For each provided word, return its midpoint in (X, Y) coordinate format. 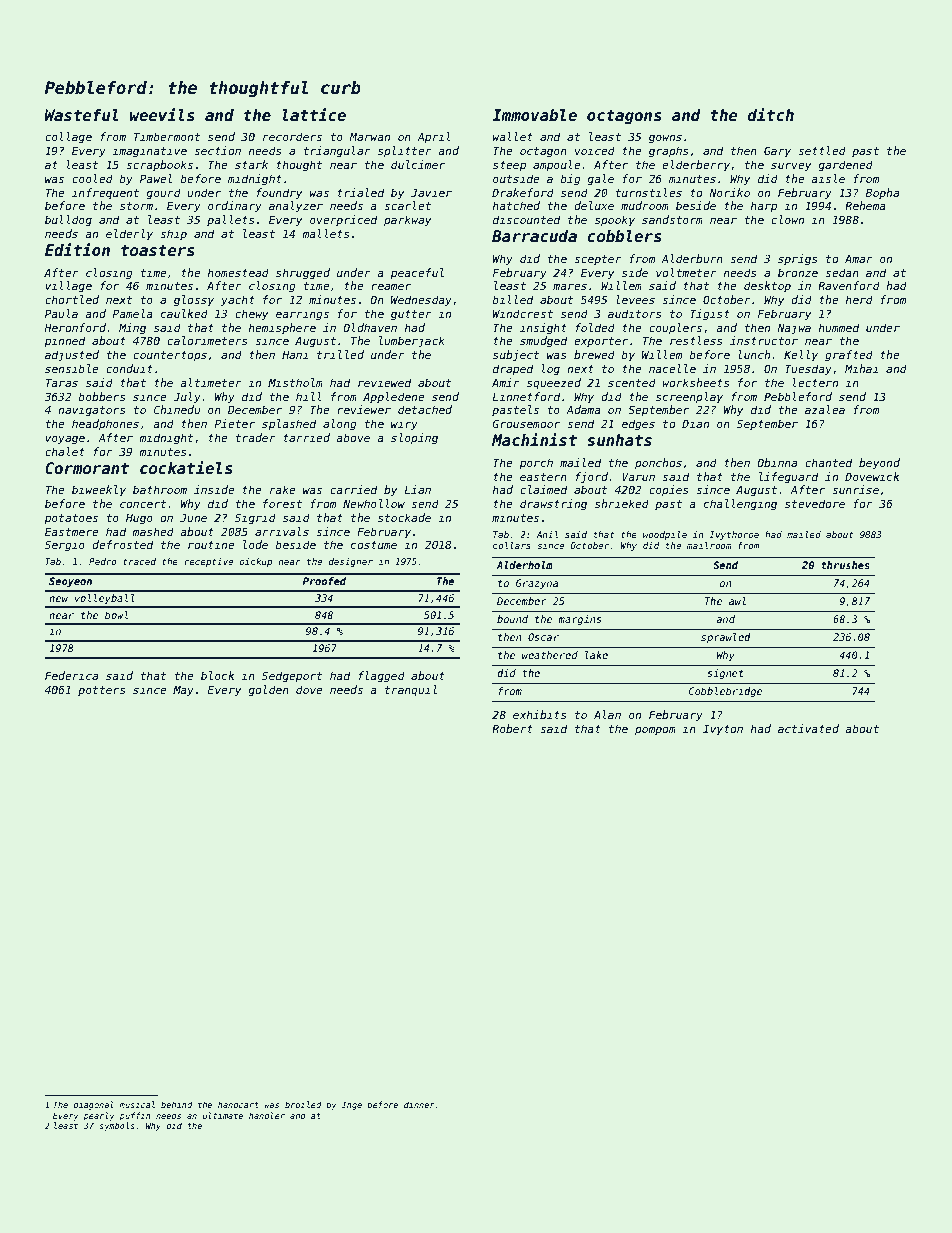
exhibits (540, 714)
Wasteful (82, 115)
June (193, 517)
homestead (238, 272)
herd (859, 299)
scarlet (407, 205)
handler (267, 1115)
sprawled (726, 638)
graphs (669, 152)
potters (102, 691)
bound (512, 619)
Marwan (369, 136)
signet (725, 674)
